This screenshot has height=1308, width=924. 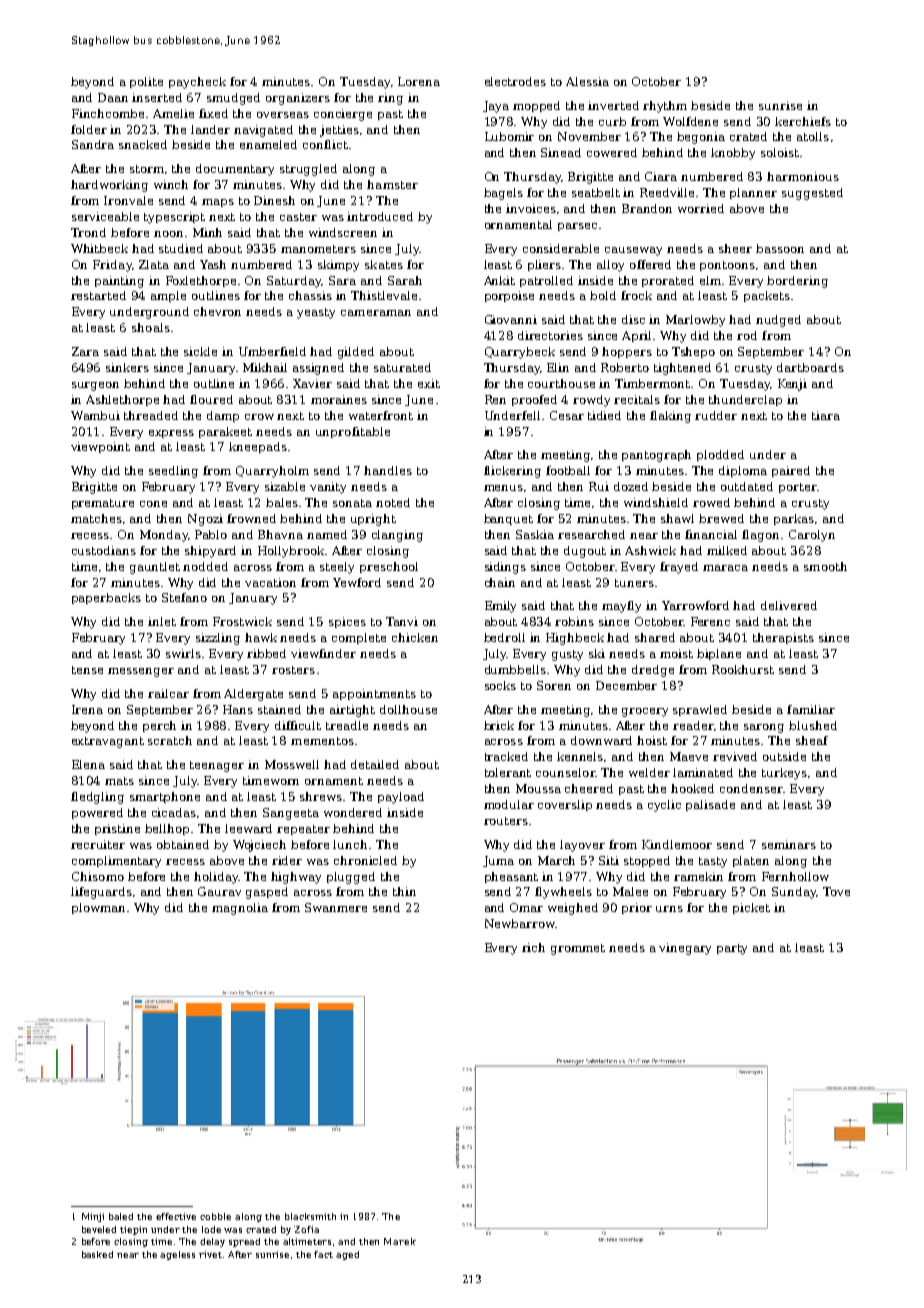 What do you see at coordinates (218, 203) in the screenshot?
I see `maps` at bounding box center [218, 203].
